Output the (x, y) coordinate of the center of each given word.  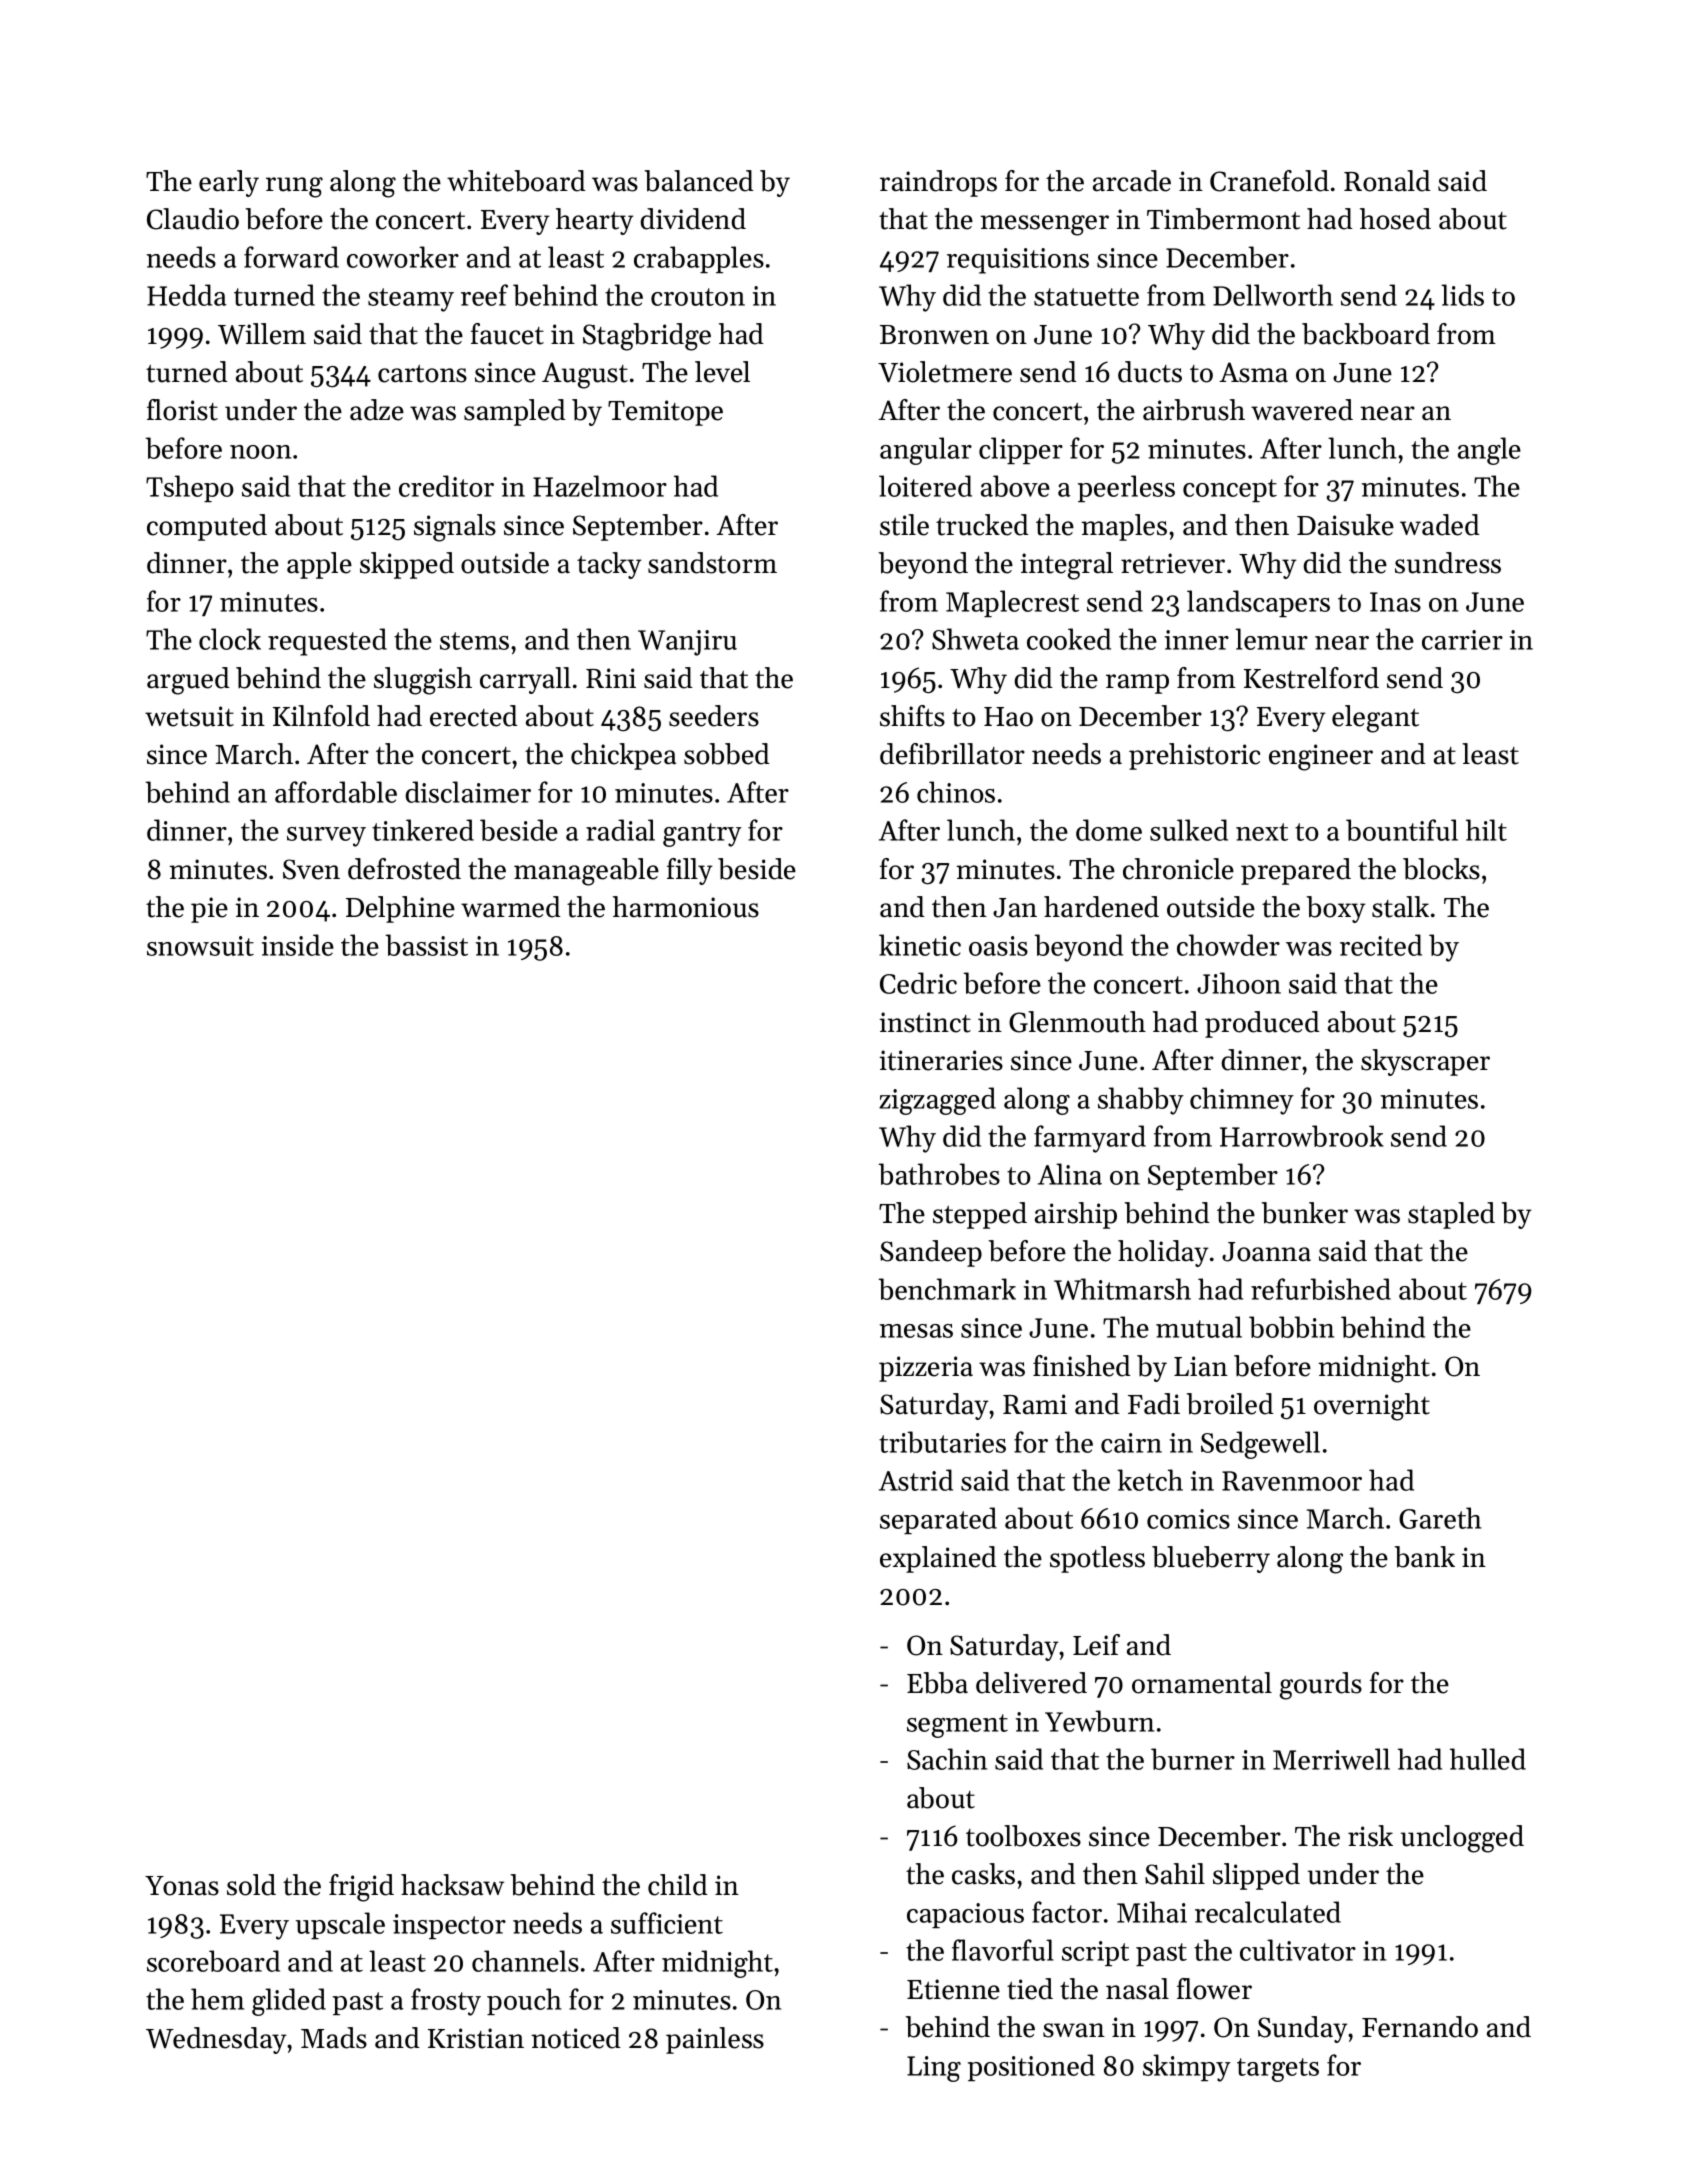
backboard (1366, 334)
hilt (1486, 830)
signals (455, 528)
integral (1066, 566)
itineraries (941, 1060)
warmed (511, 907)
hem (217, 1999)
